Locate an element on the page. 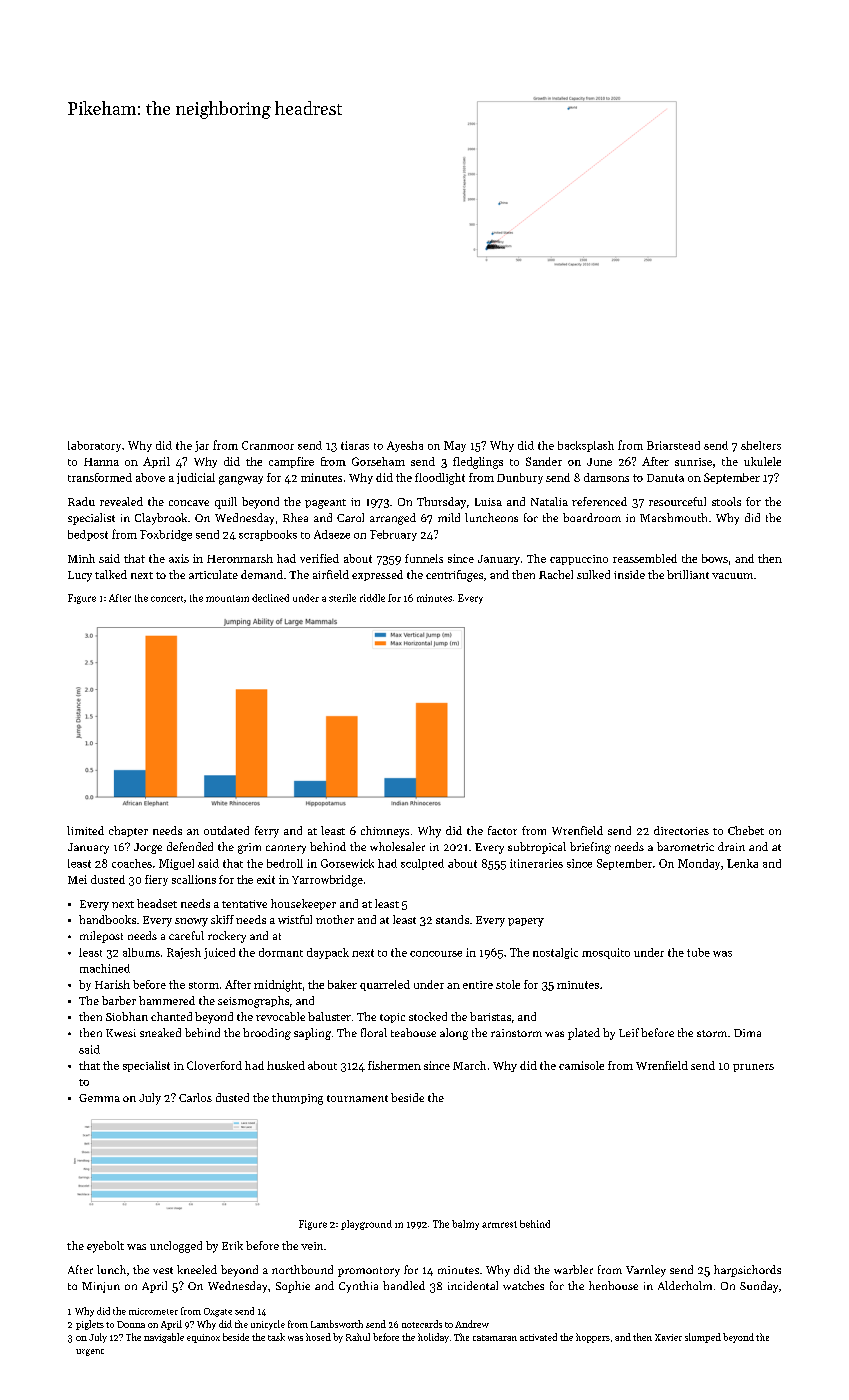  hoppers is located at coordinates (593, 1338).
